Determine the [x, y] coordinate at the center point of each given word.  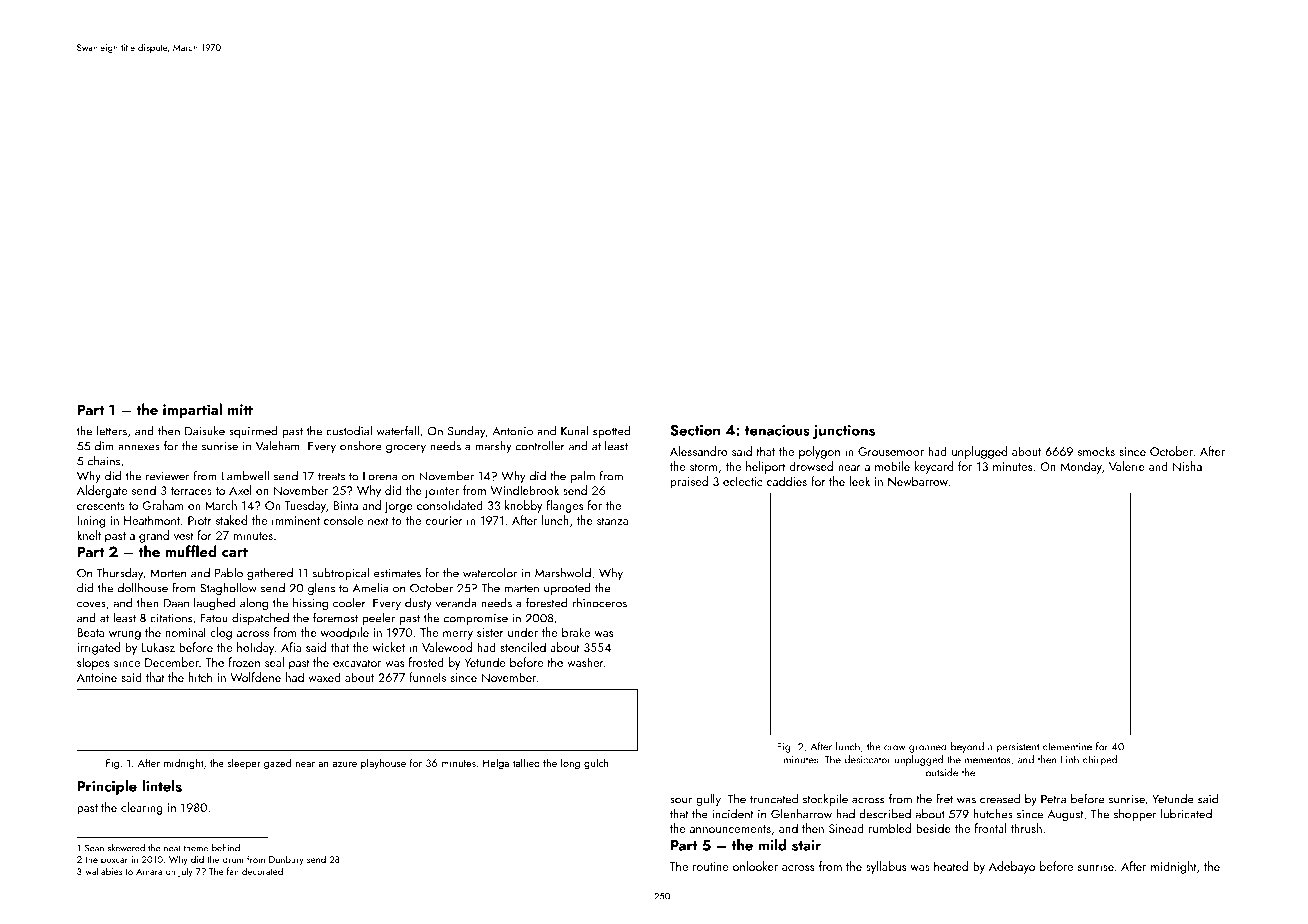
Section [695, 430]
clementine [1067, 746]
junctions [844, 432]
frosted [426, 662]
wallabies [103, 871]
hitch [200, 677]
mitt [240, 409]
